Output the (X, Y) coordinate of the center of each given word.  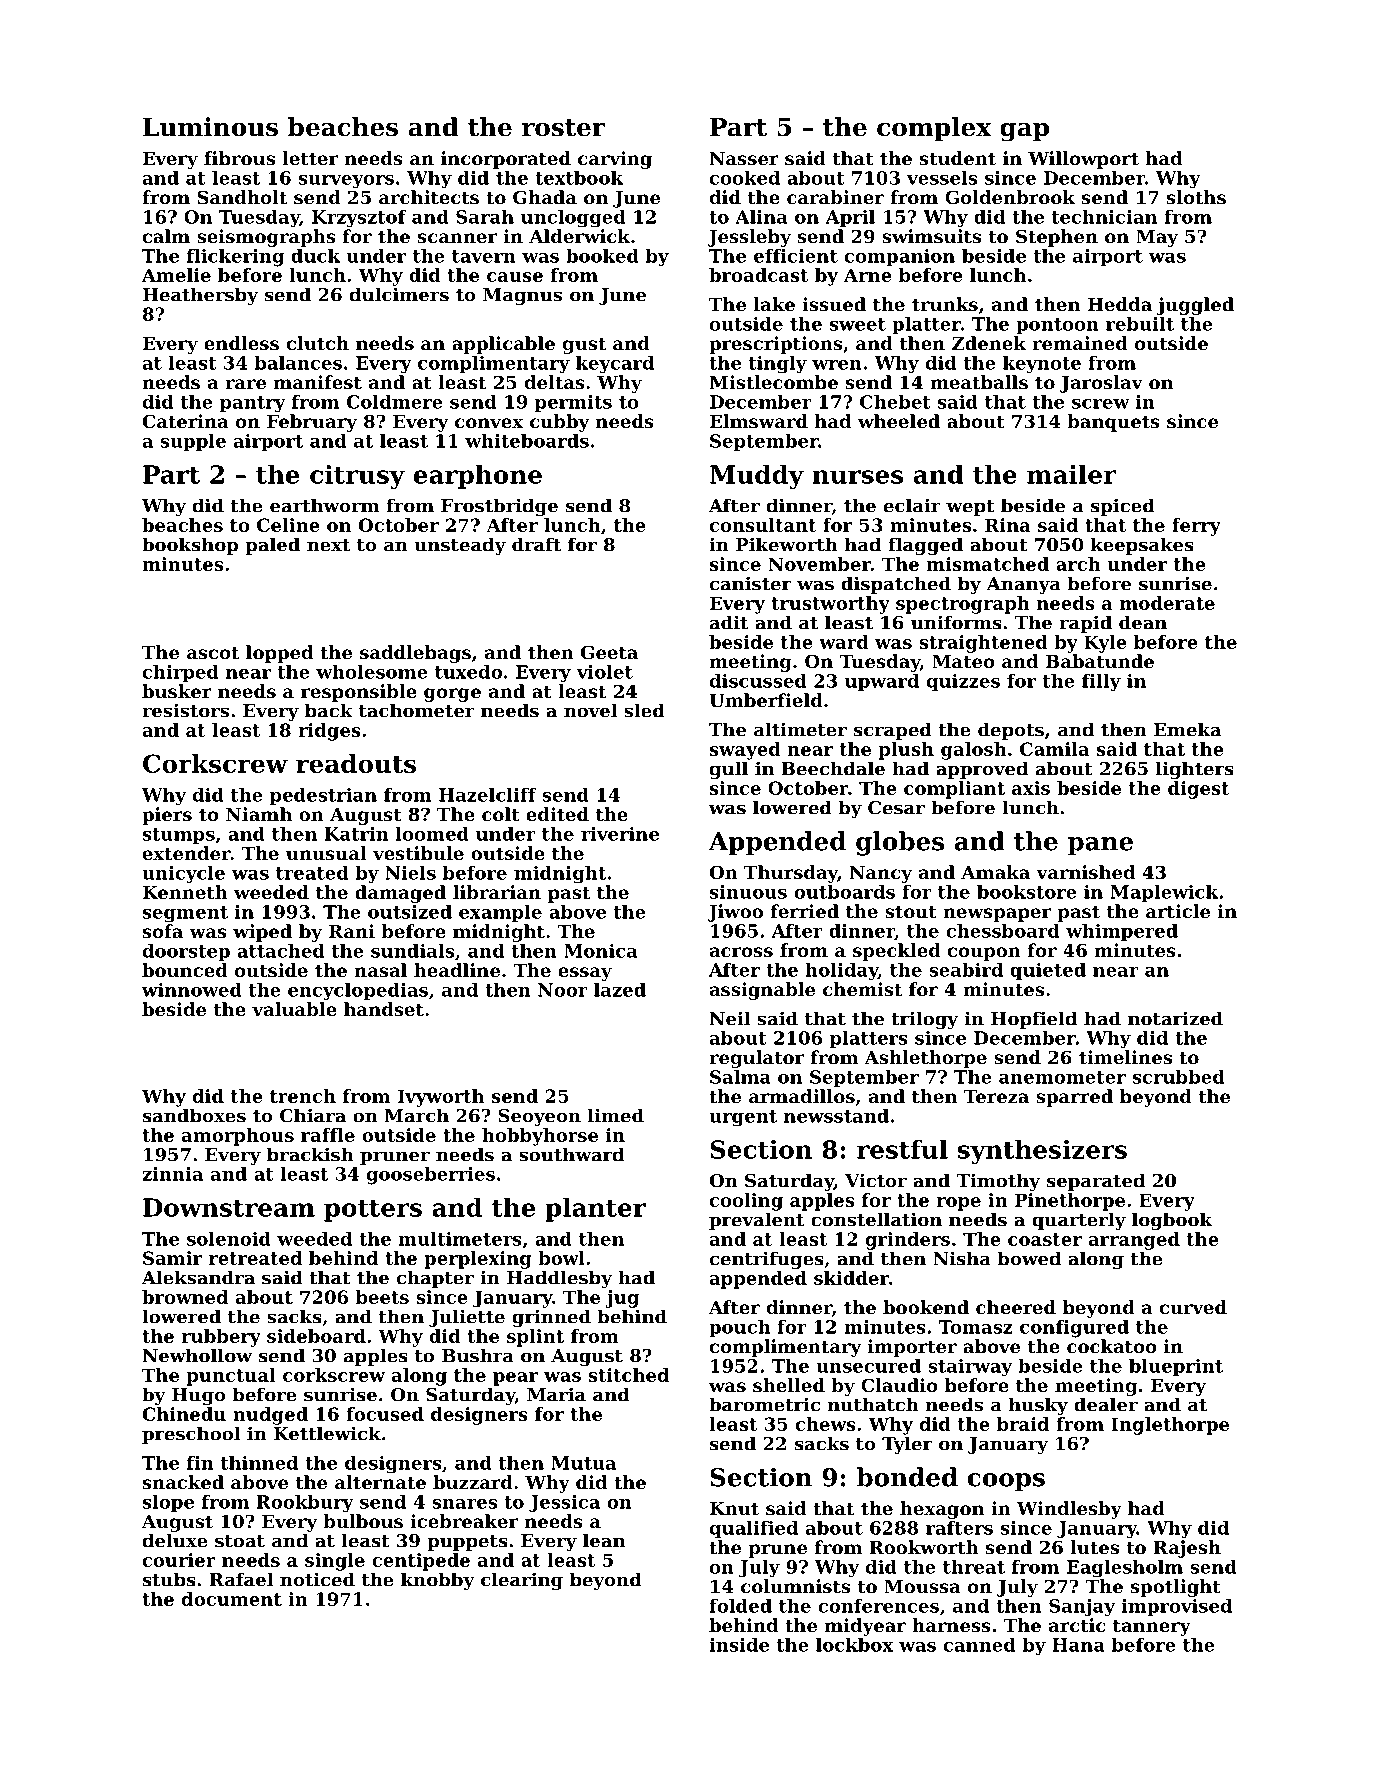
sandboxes (194, 1115)
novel (590, 710)
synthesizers (1042, 1151)
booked (602, 256)
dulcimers (399, 294)
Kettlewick (327, 1433)
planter (595, 1210)
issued (834, 304)
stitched (628, 1375)
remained (1080, 343)
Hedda (1120, 304)
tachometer (417, 710)
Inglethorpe (1170, 1426)
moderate (1167, 603)
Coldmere (395, 402)
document (232, 1599)
